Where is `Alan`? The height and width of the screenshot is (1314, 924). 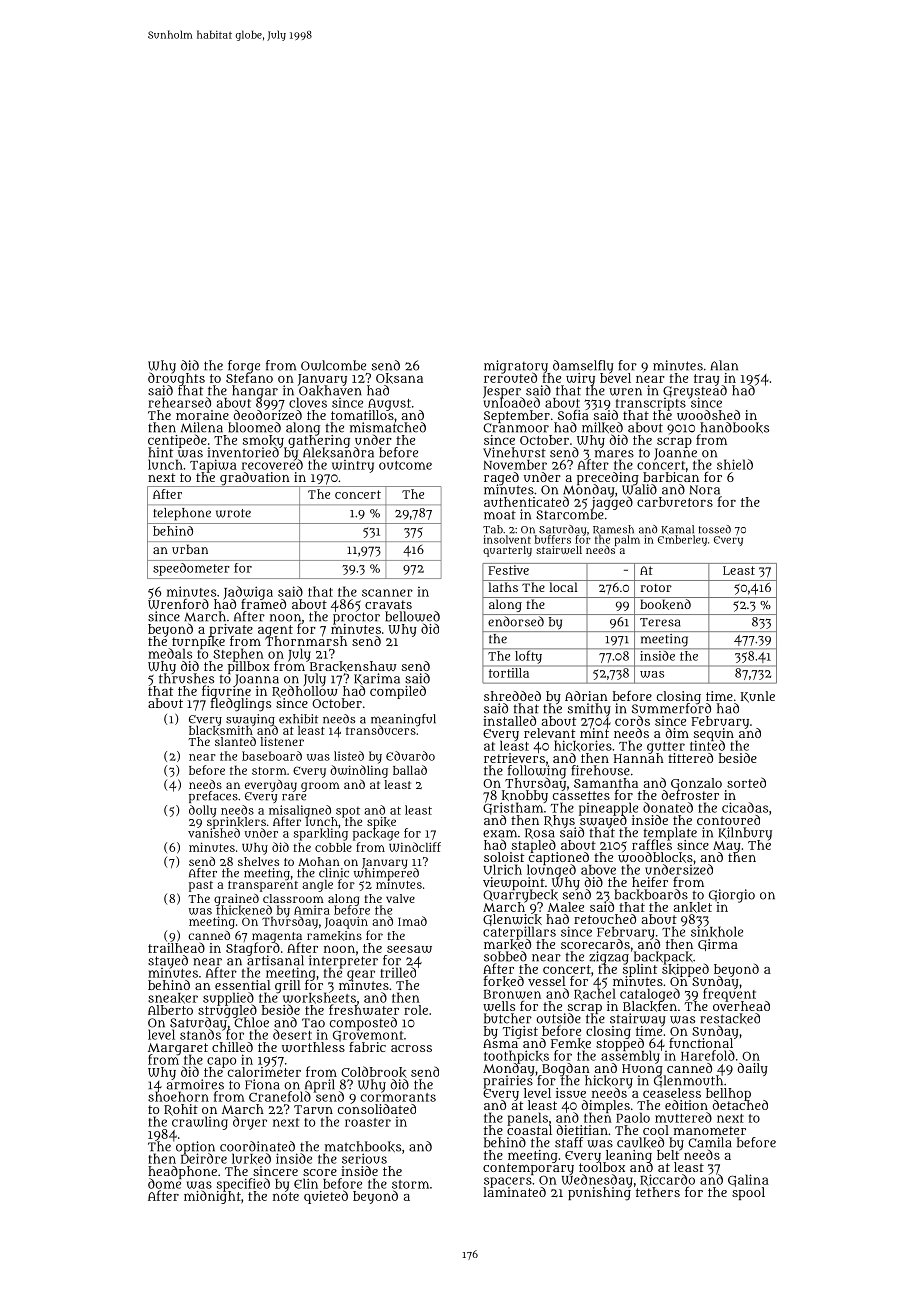
Alan is located at coordinates (724, 365).
